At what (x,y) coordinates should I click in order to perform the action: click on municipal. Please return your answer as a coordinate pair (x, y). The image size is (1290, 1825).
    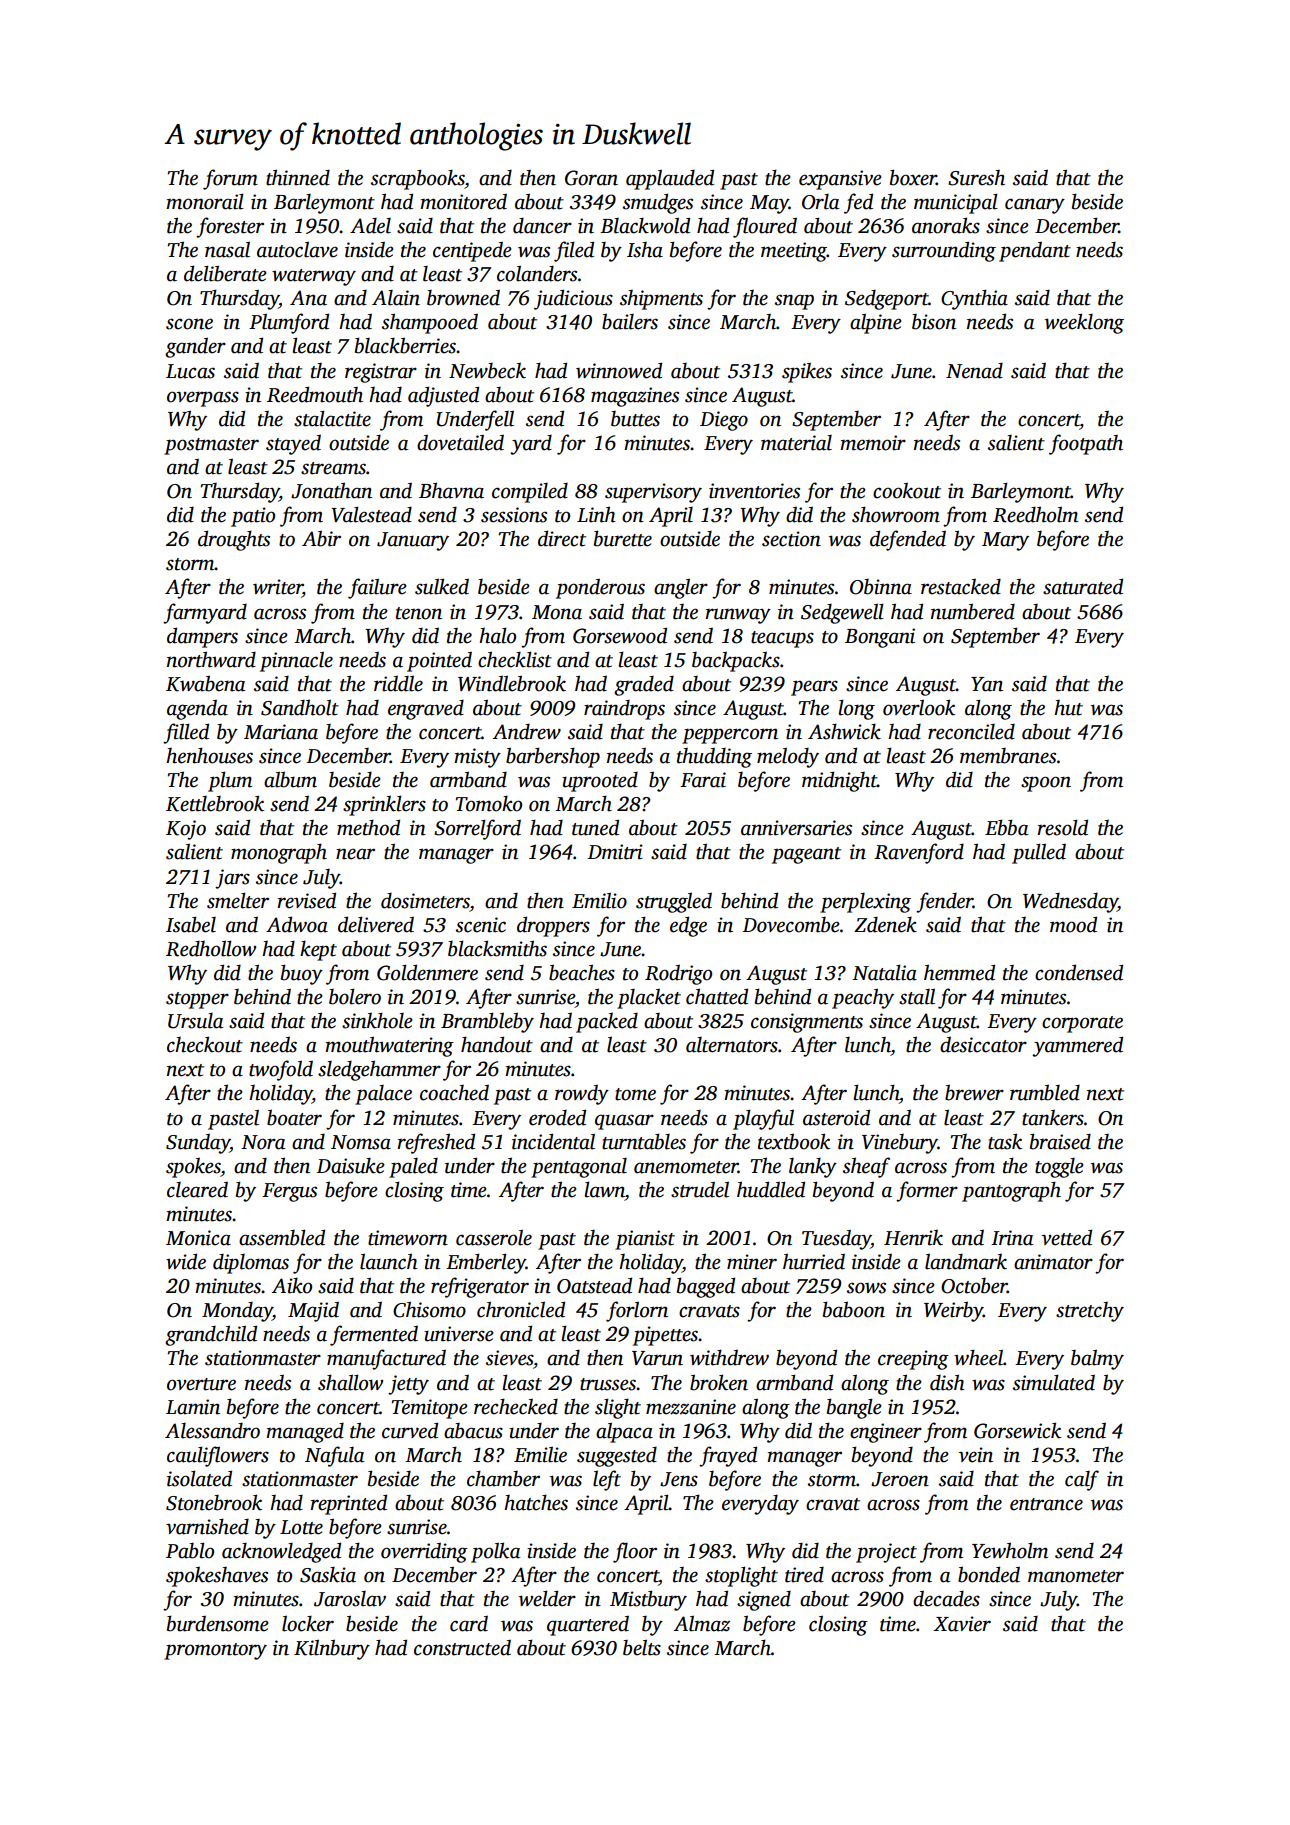
    Looking at the image, I should click on (956, 203).
